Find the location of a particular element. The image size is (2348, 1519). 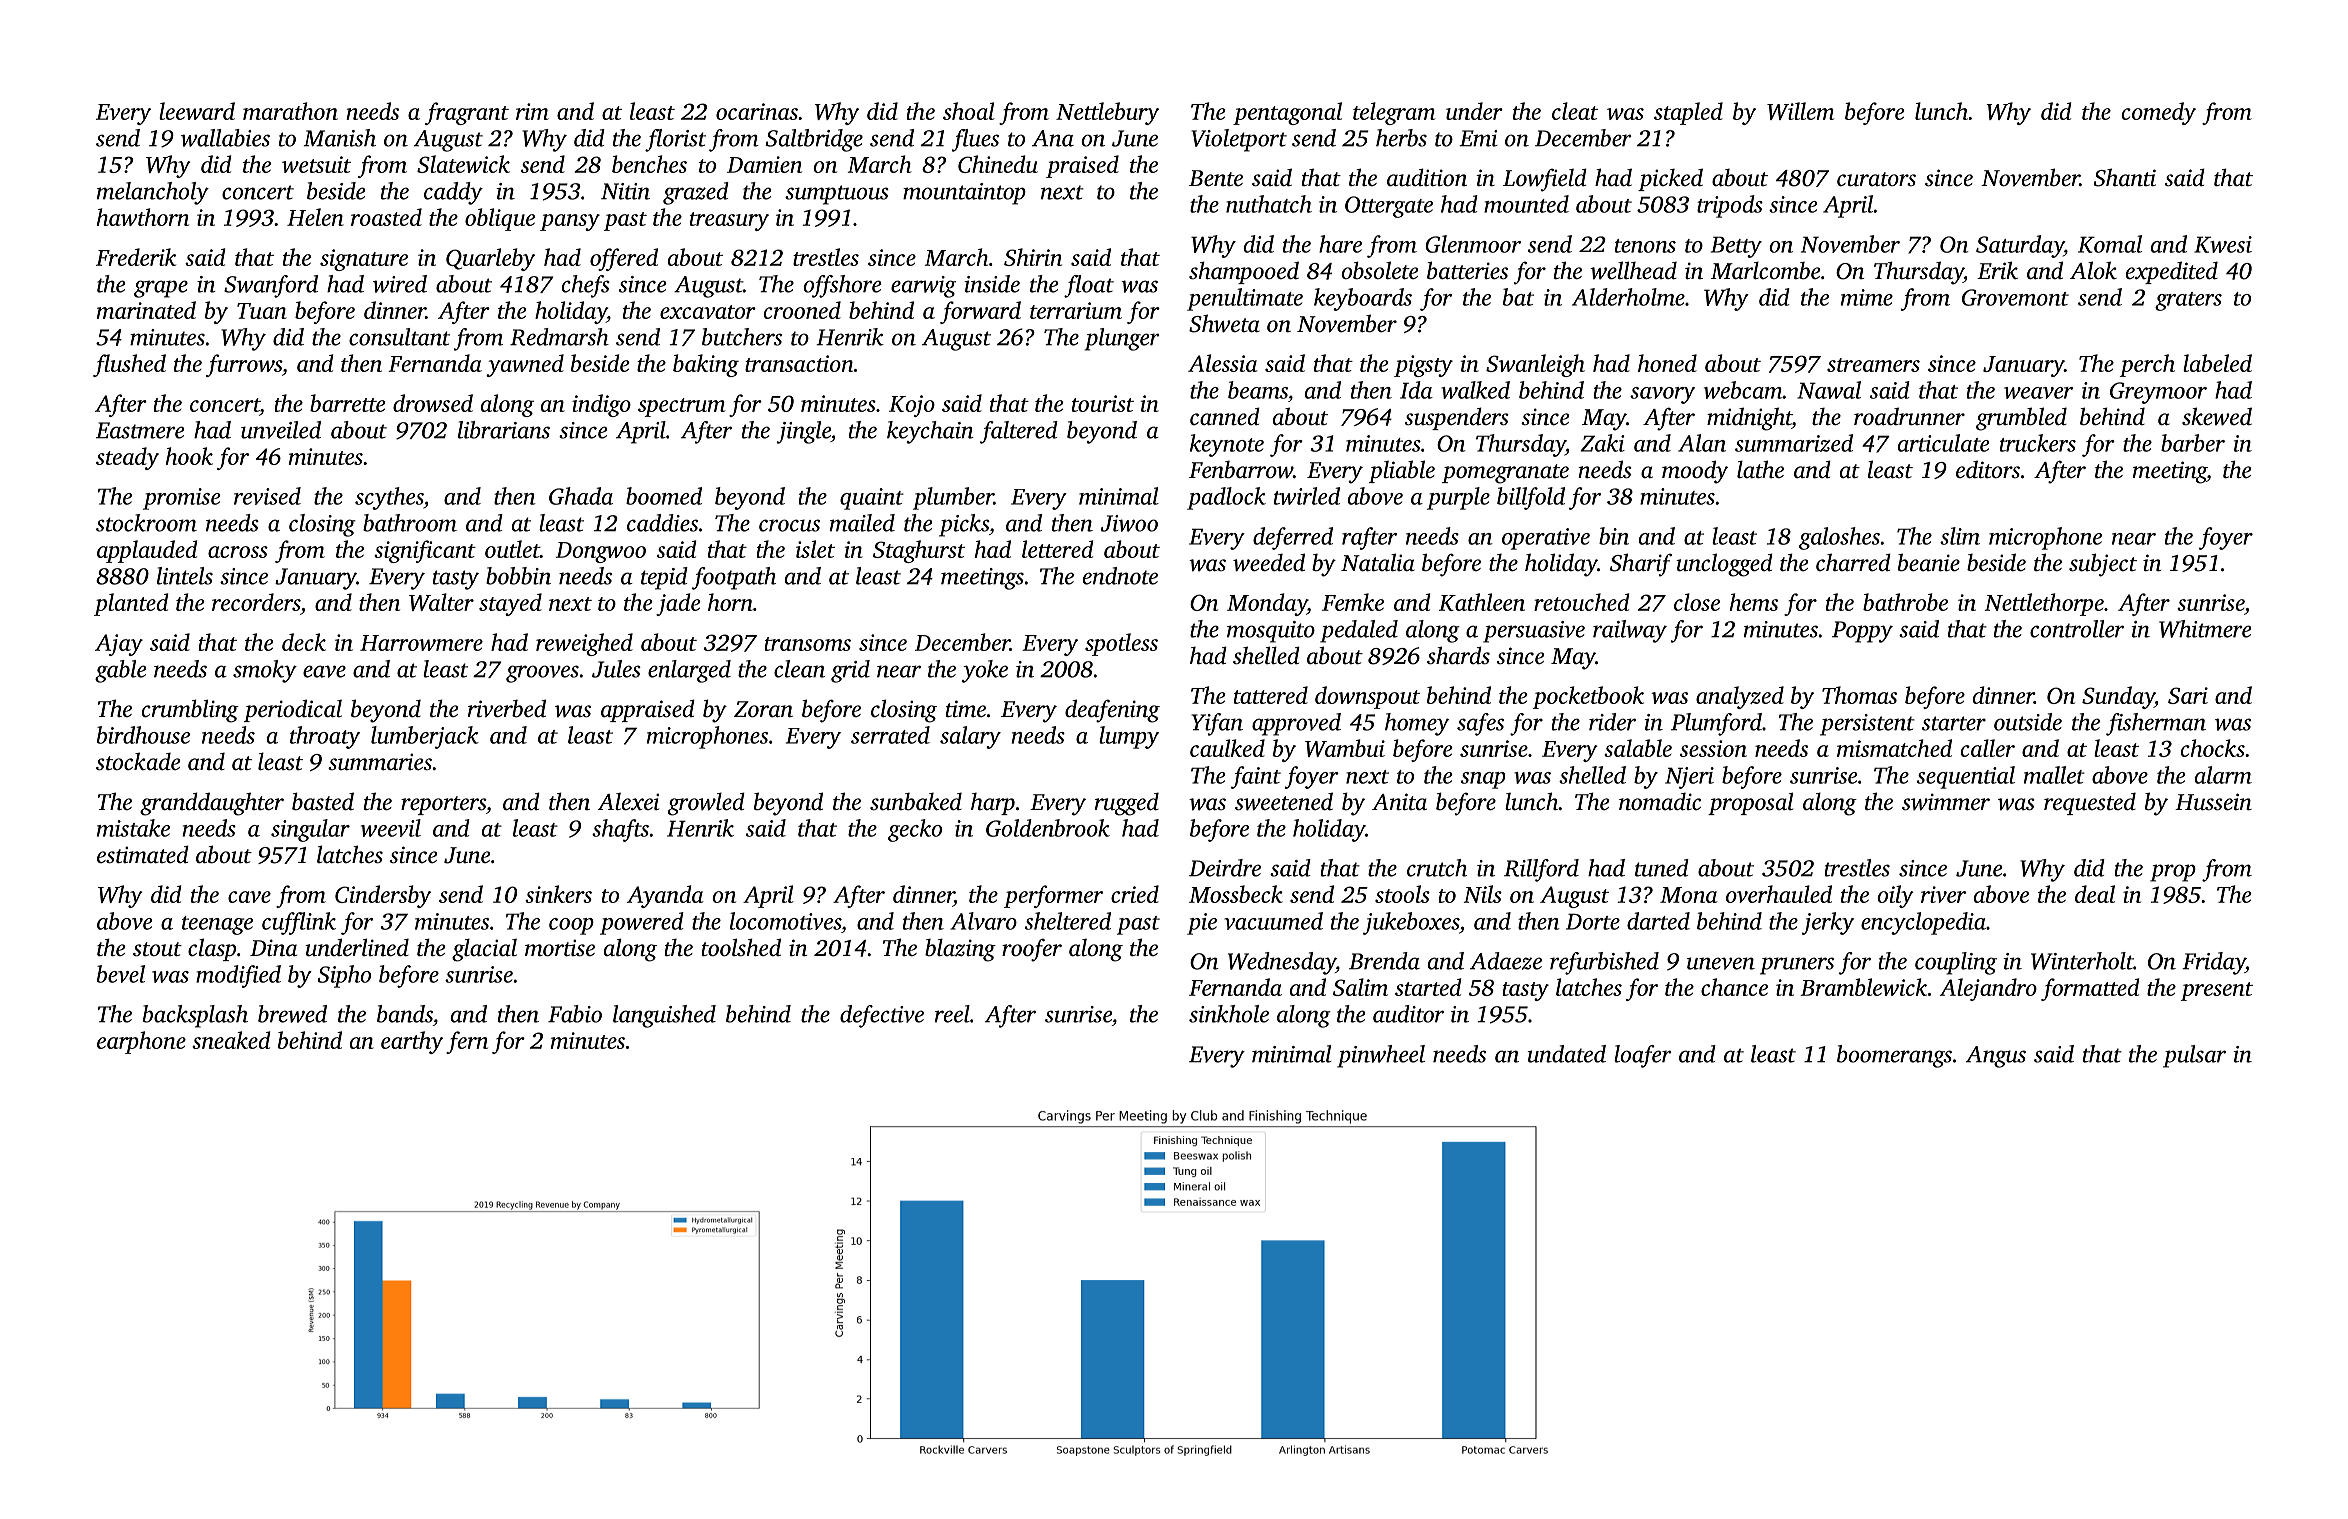

Harrowmere is located at coordinates (421, 643).
